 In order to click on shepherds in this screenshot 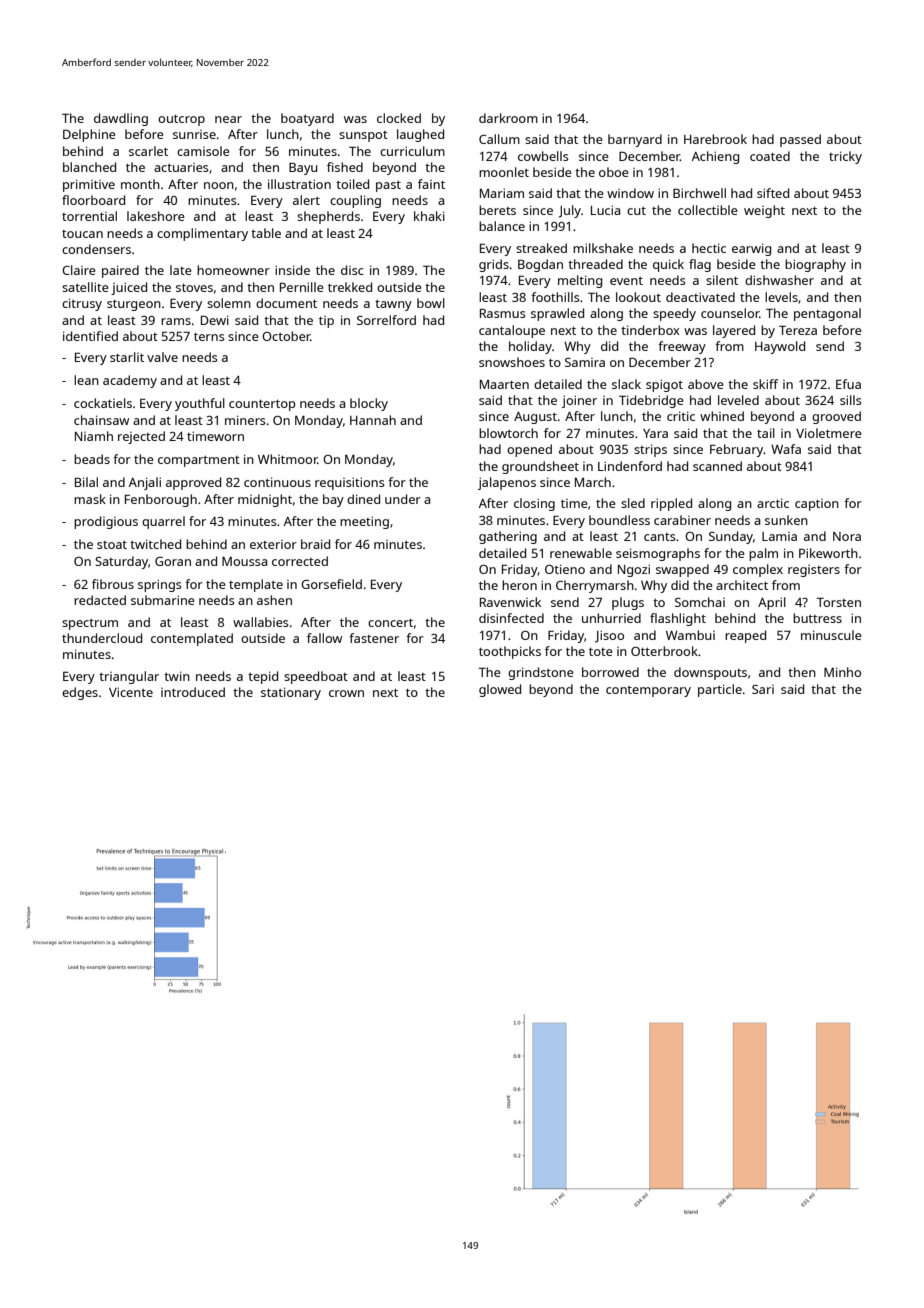, I will do `click(328, 217)`.
